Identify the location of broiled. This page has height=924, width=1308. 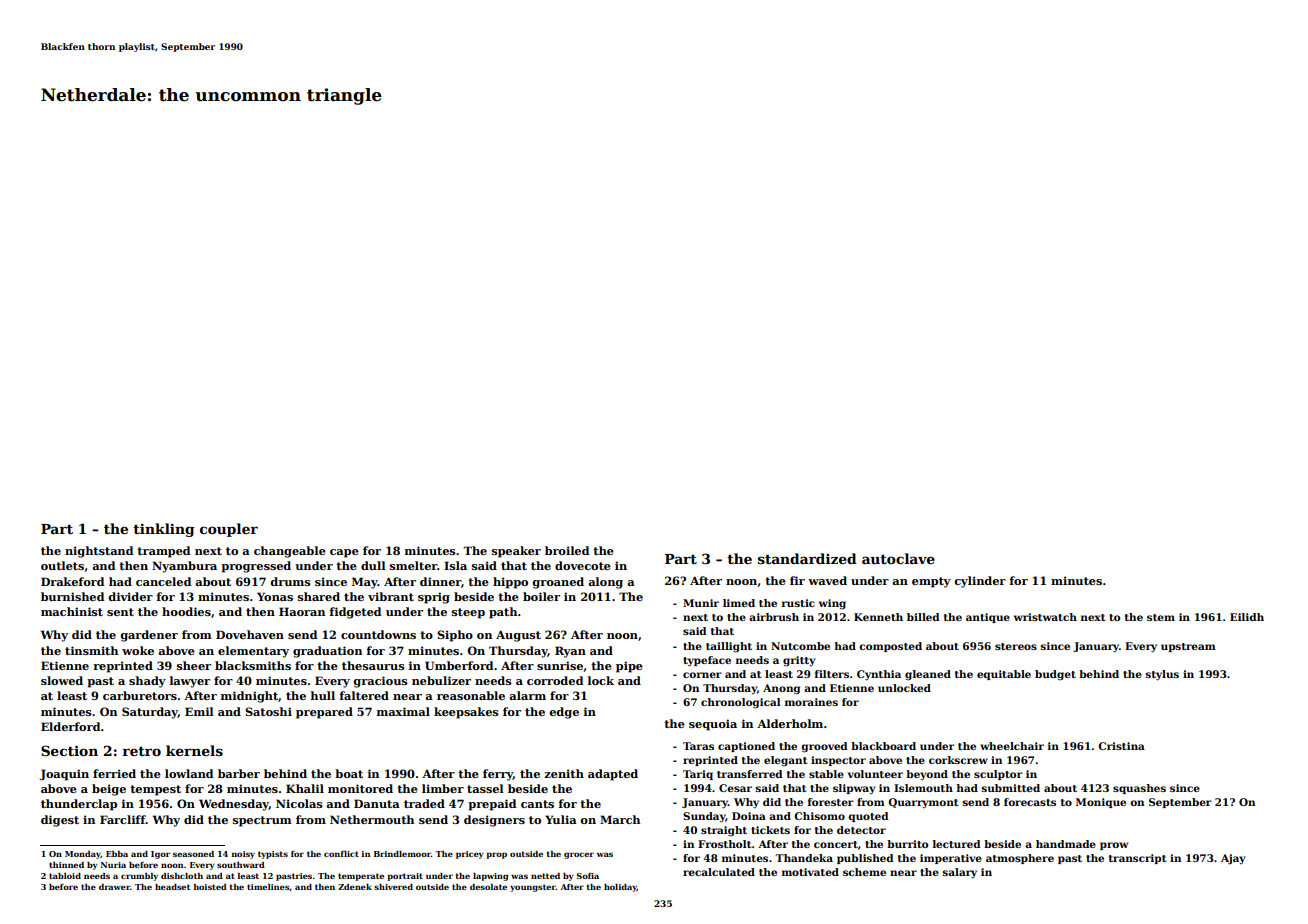
(567, 550).
